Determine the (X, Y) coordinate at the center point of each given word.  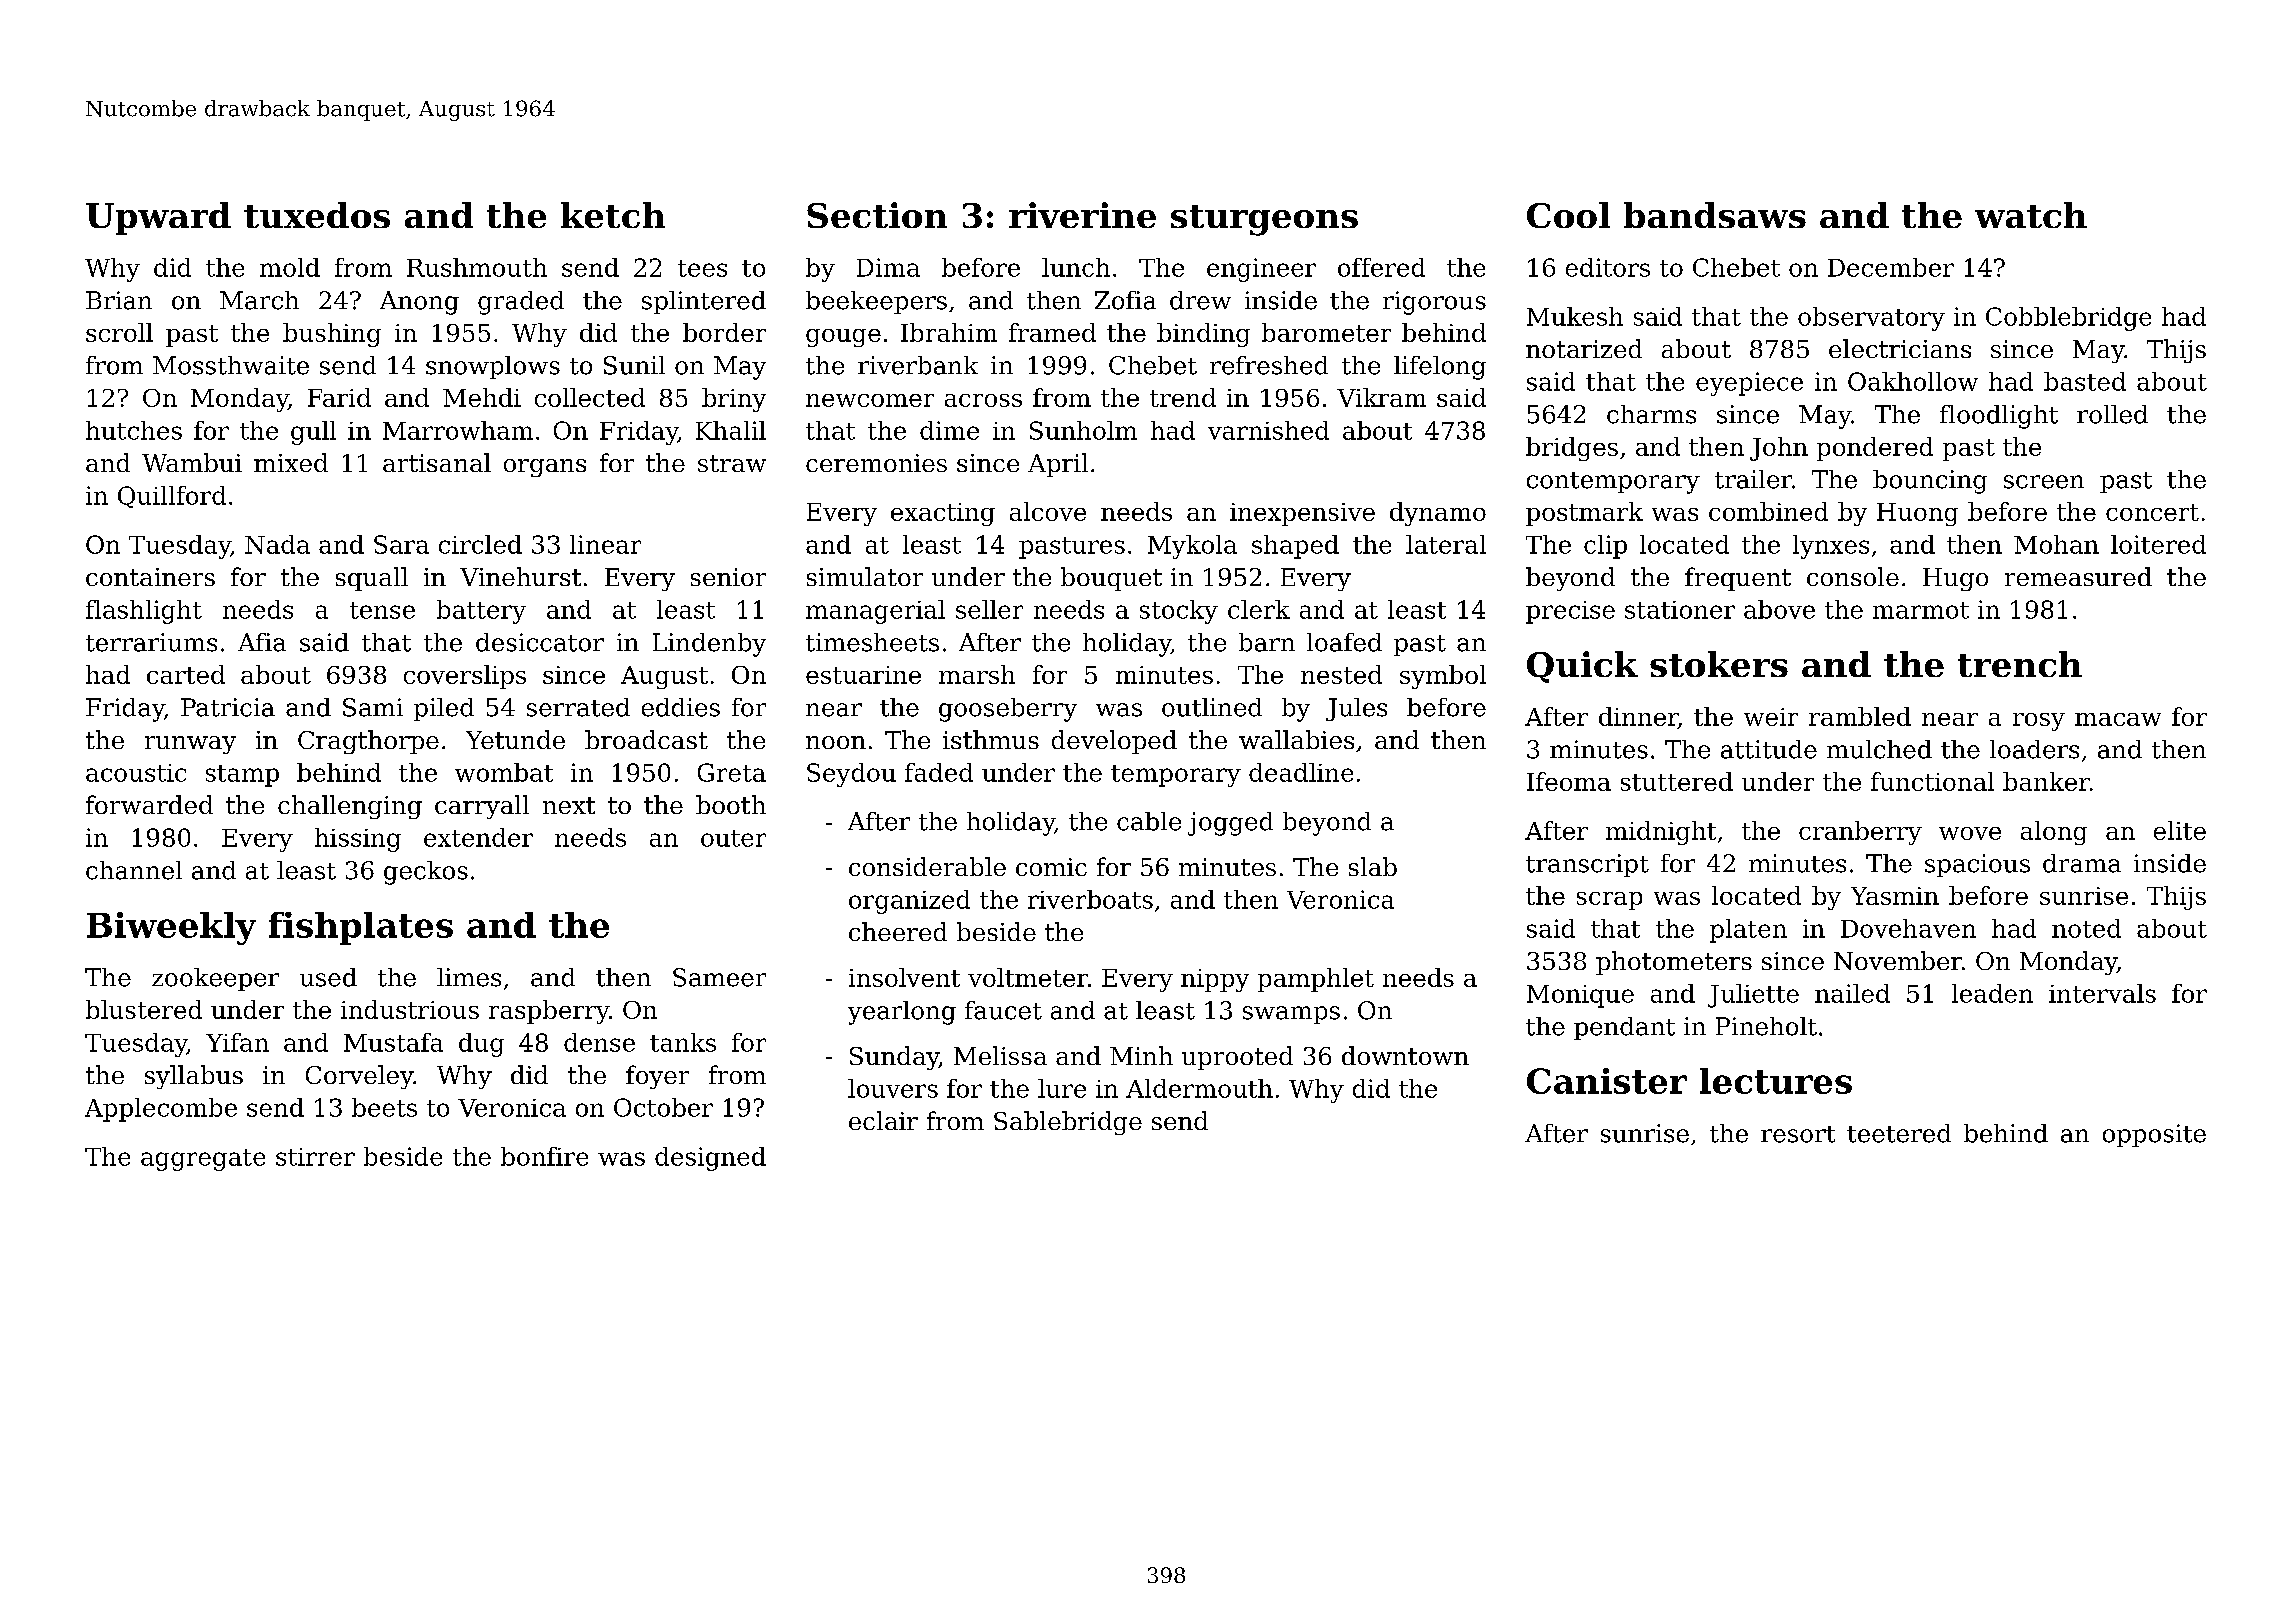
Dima (888, 267)
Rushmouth (477, 267)
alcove (1048, 511)
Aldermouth (1199, 1088)
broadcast (646, 739)
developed (1114, 742)
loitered (2158, 544)
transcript (1587, 865)
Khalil (731, 430)
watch (2031, 215)
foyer (657, 1077)
